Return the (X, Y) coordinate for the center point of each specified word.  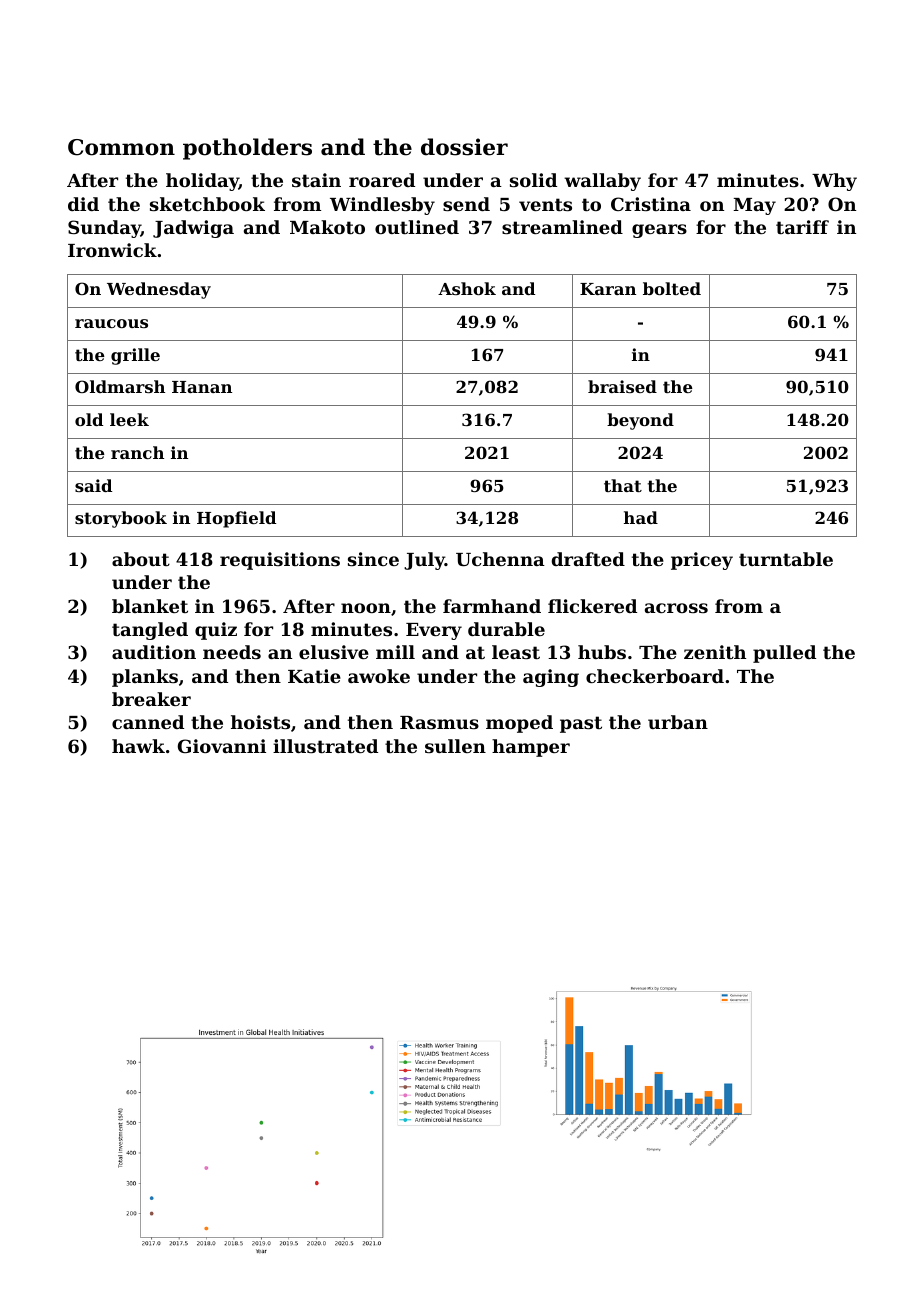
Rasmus (439, 722)
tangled (150, 631)
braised (622, 386)
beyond (640, 421)
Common (121, 147)
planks (145, 678)
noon (366, 608)
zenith (715, 652)
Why (834, 182)
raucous (111, 323)
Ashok (467, 288)
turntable (786, 559)
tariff (802, 227)
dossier (464, 147)
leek (129, 419)
